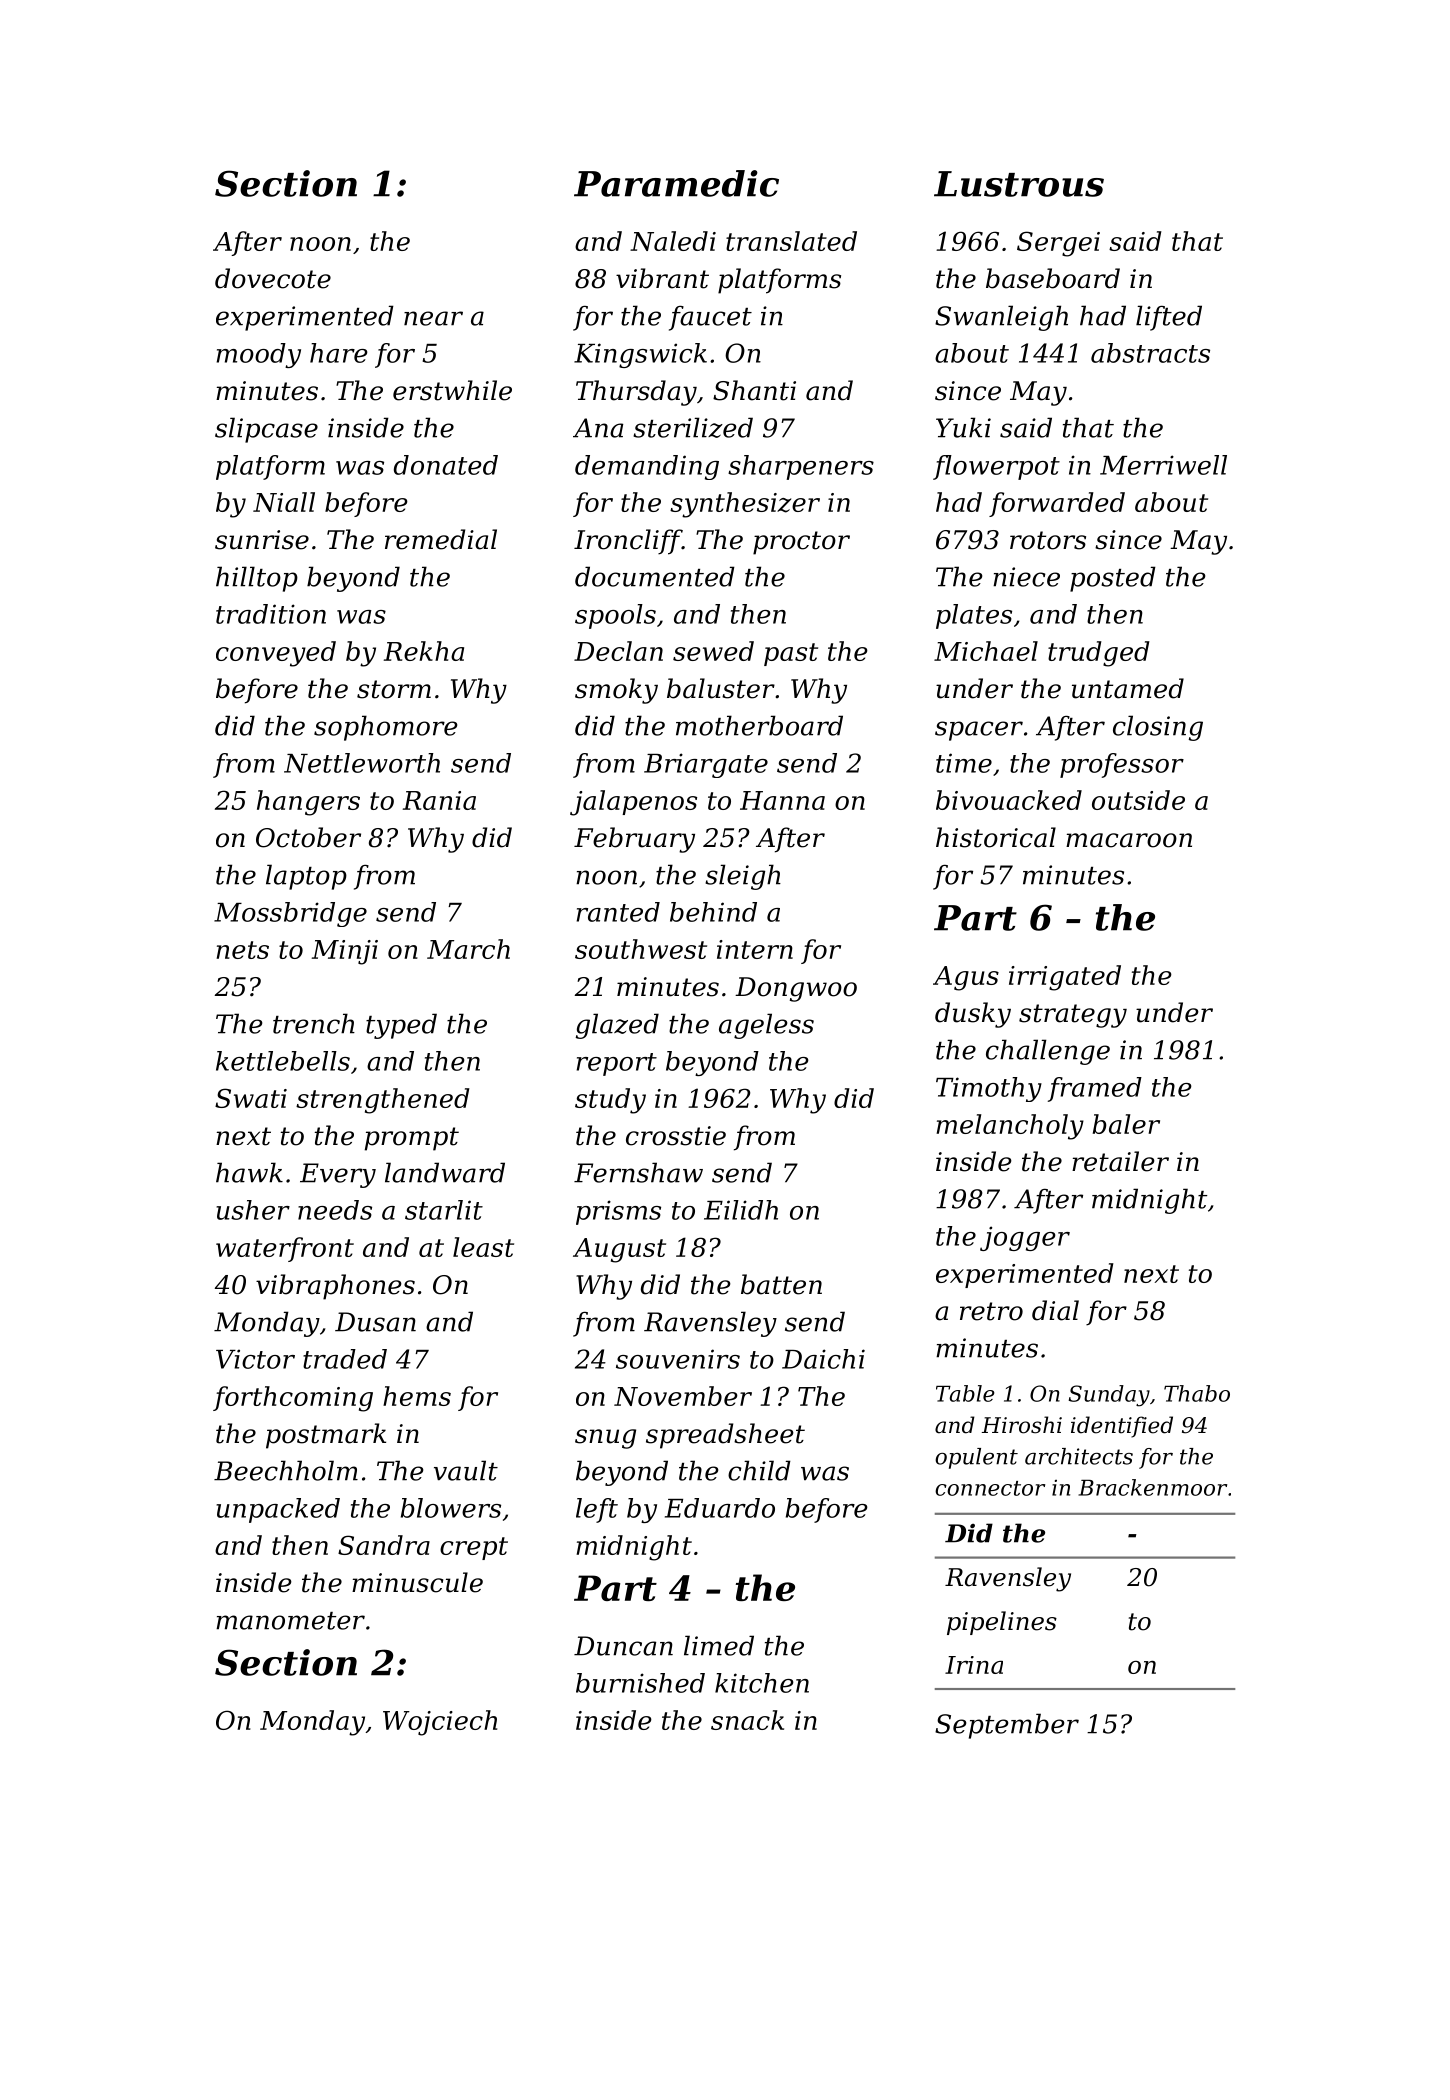  What do you see at coordinates (747, 1720) in the image?
I see `snack` at bounding box center [747, 1720].
